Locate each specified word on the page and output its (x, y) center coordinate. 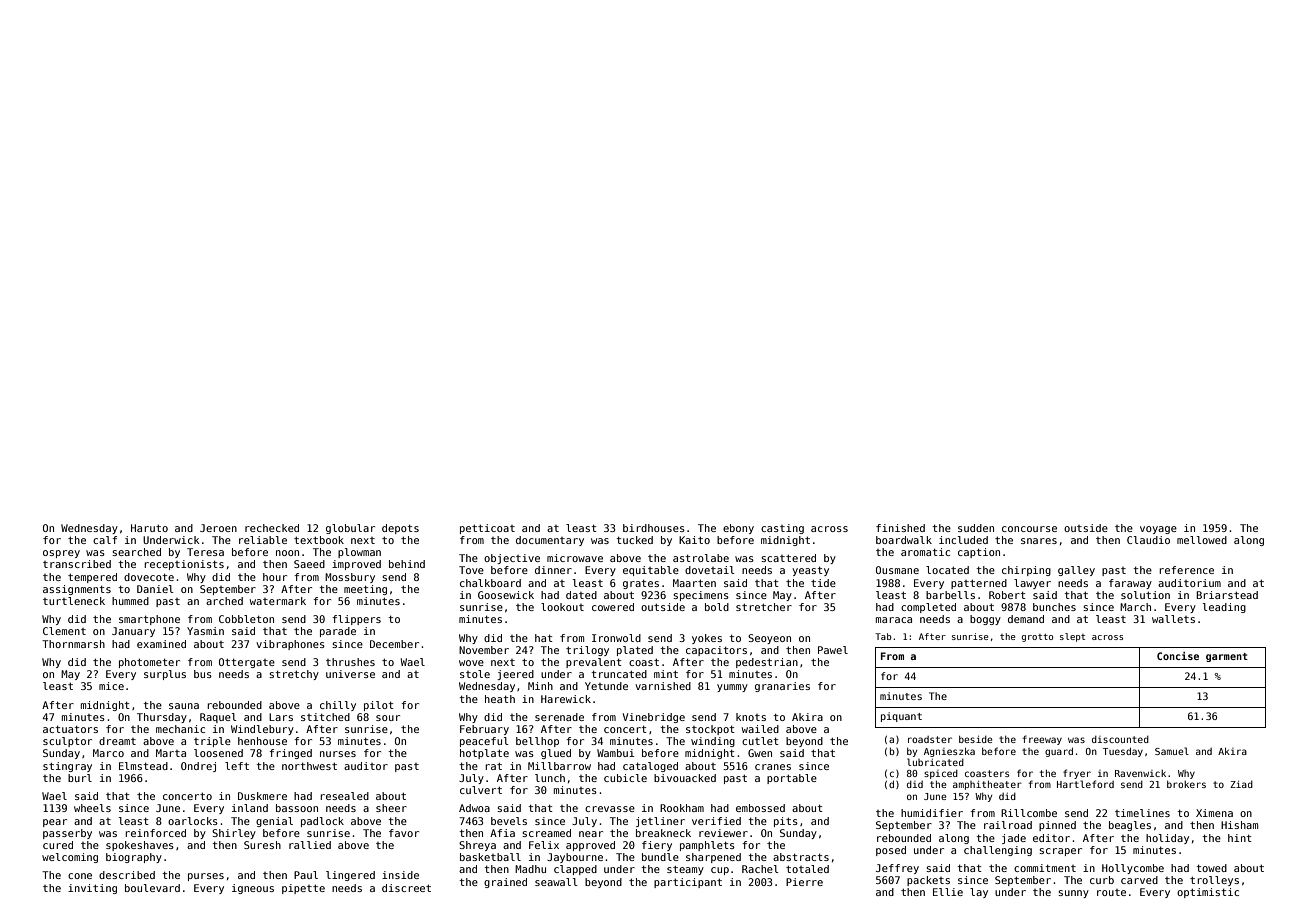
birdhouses (654, 528)
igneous (253, 889)
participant (688, 883)
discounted (1120, 739)
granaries (782, 687)
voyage (1158, 530)
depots (400, 529)
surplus (165, 675)
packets (928, 881)
